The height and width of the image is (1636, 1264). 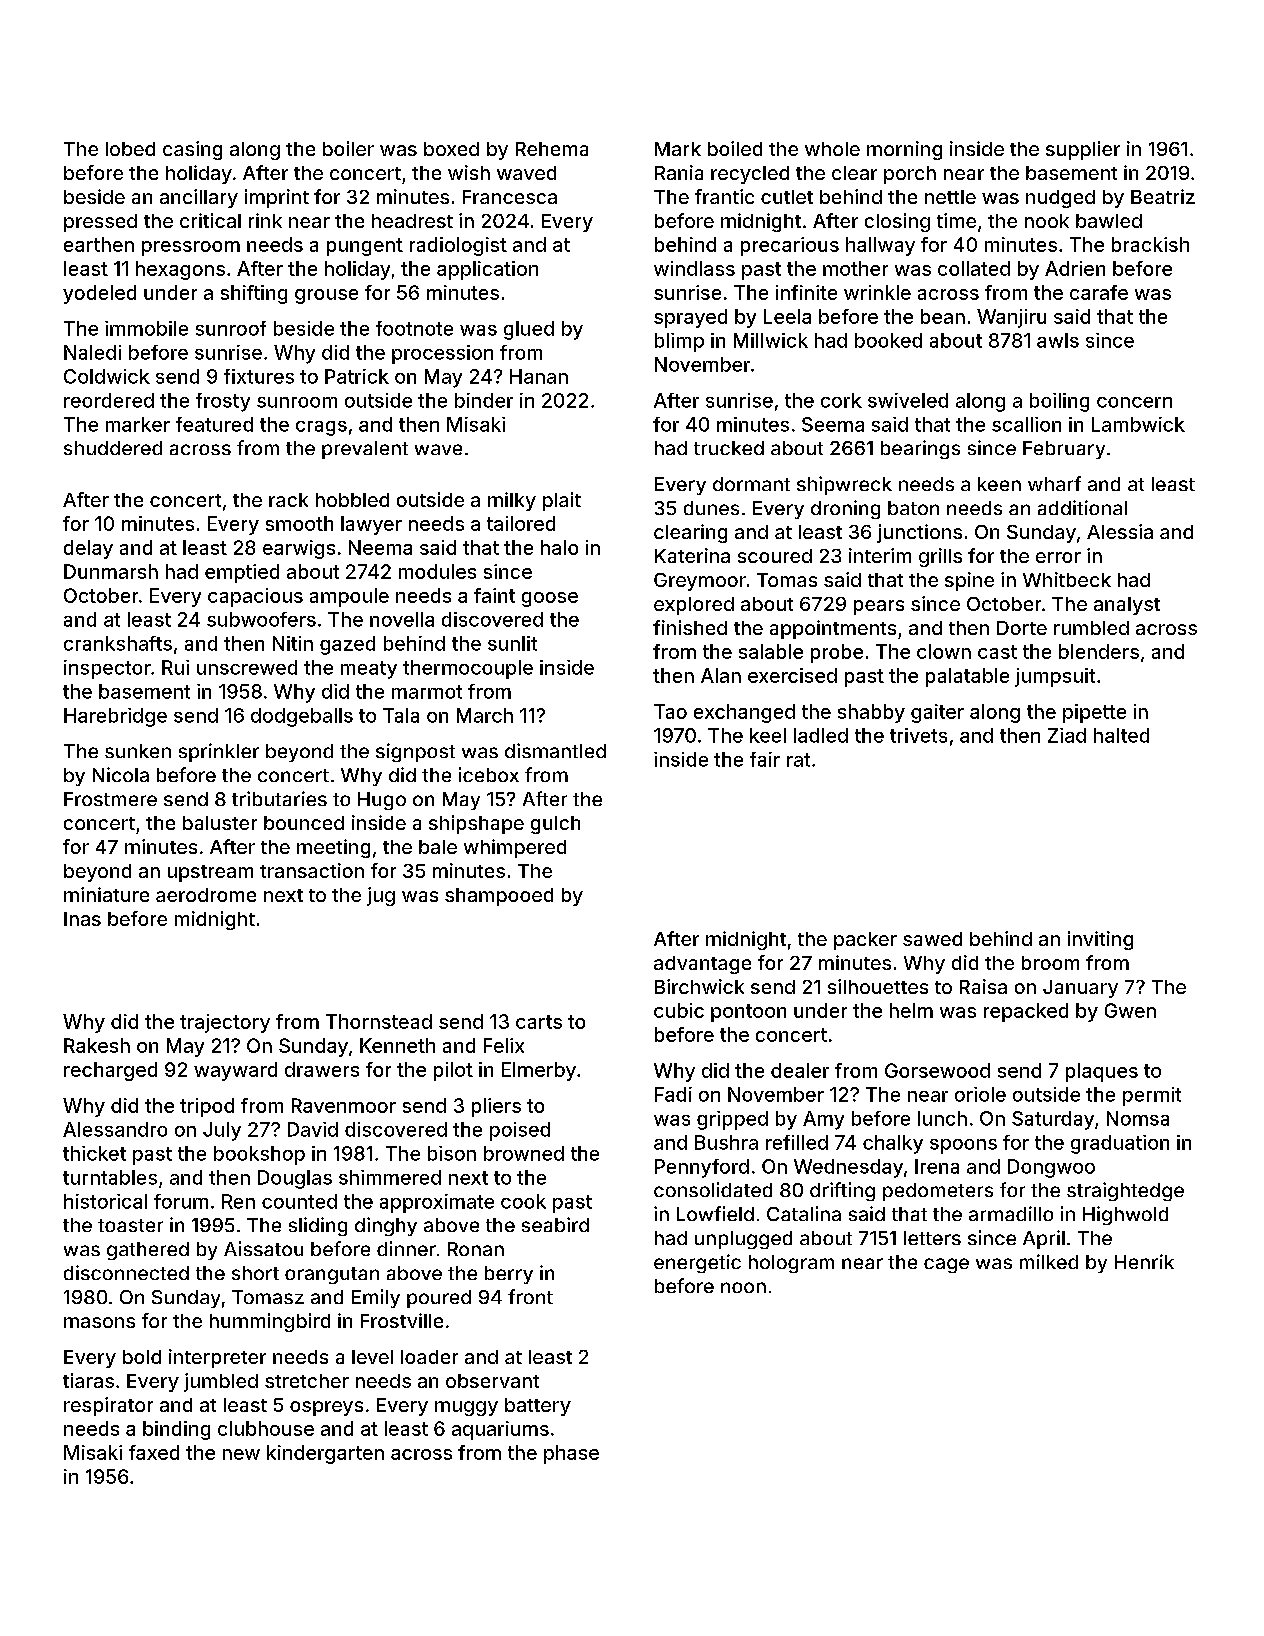 I want to click on spine, so click(x=969, y=581).
